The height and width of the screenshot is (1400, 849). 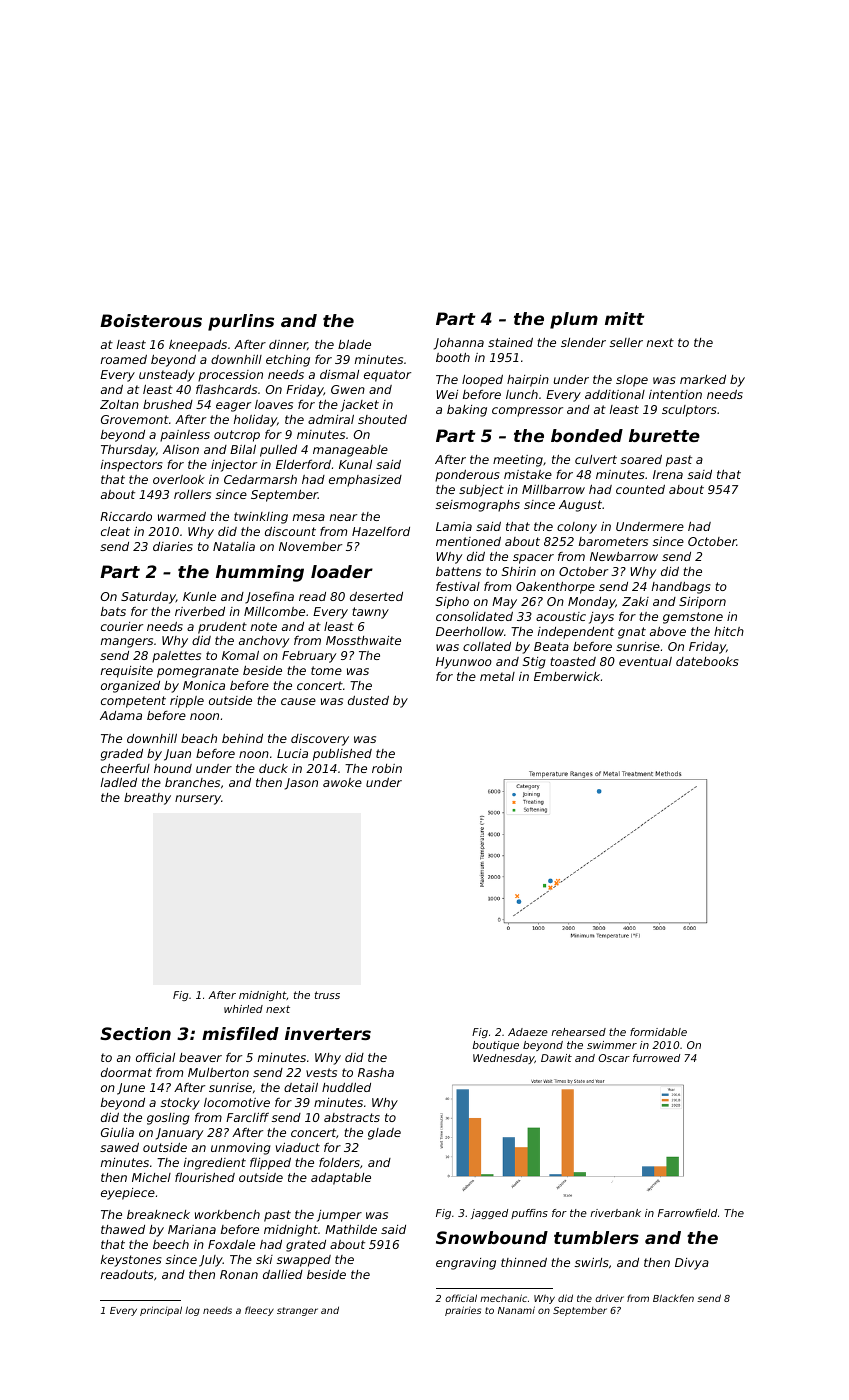 What do you see at coordinates (126, 1072) in the screenshot?
I see `doormat` at bounding box center [126, 1072].
